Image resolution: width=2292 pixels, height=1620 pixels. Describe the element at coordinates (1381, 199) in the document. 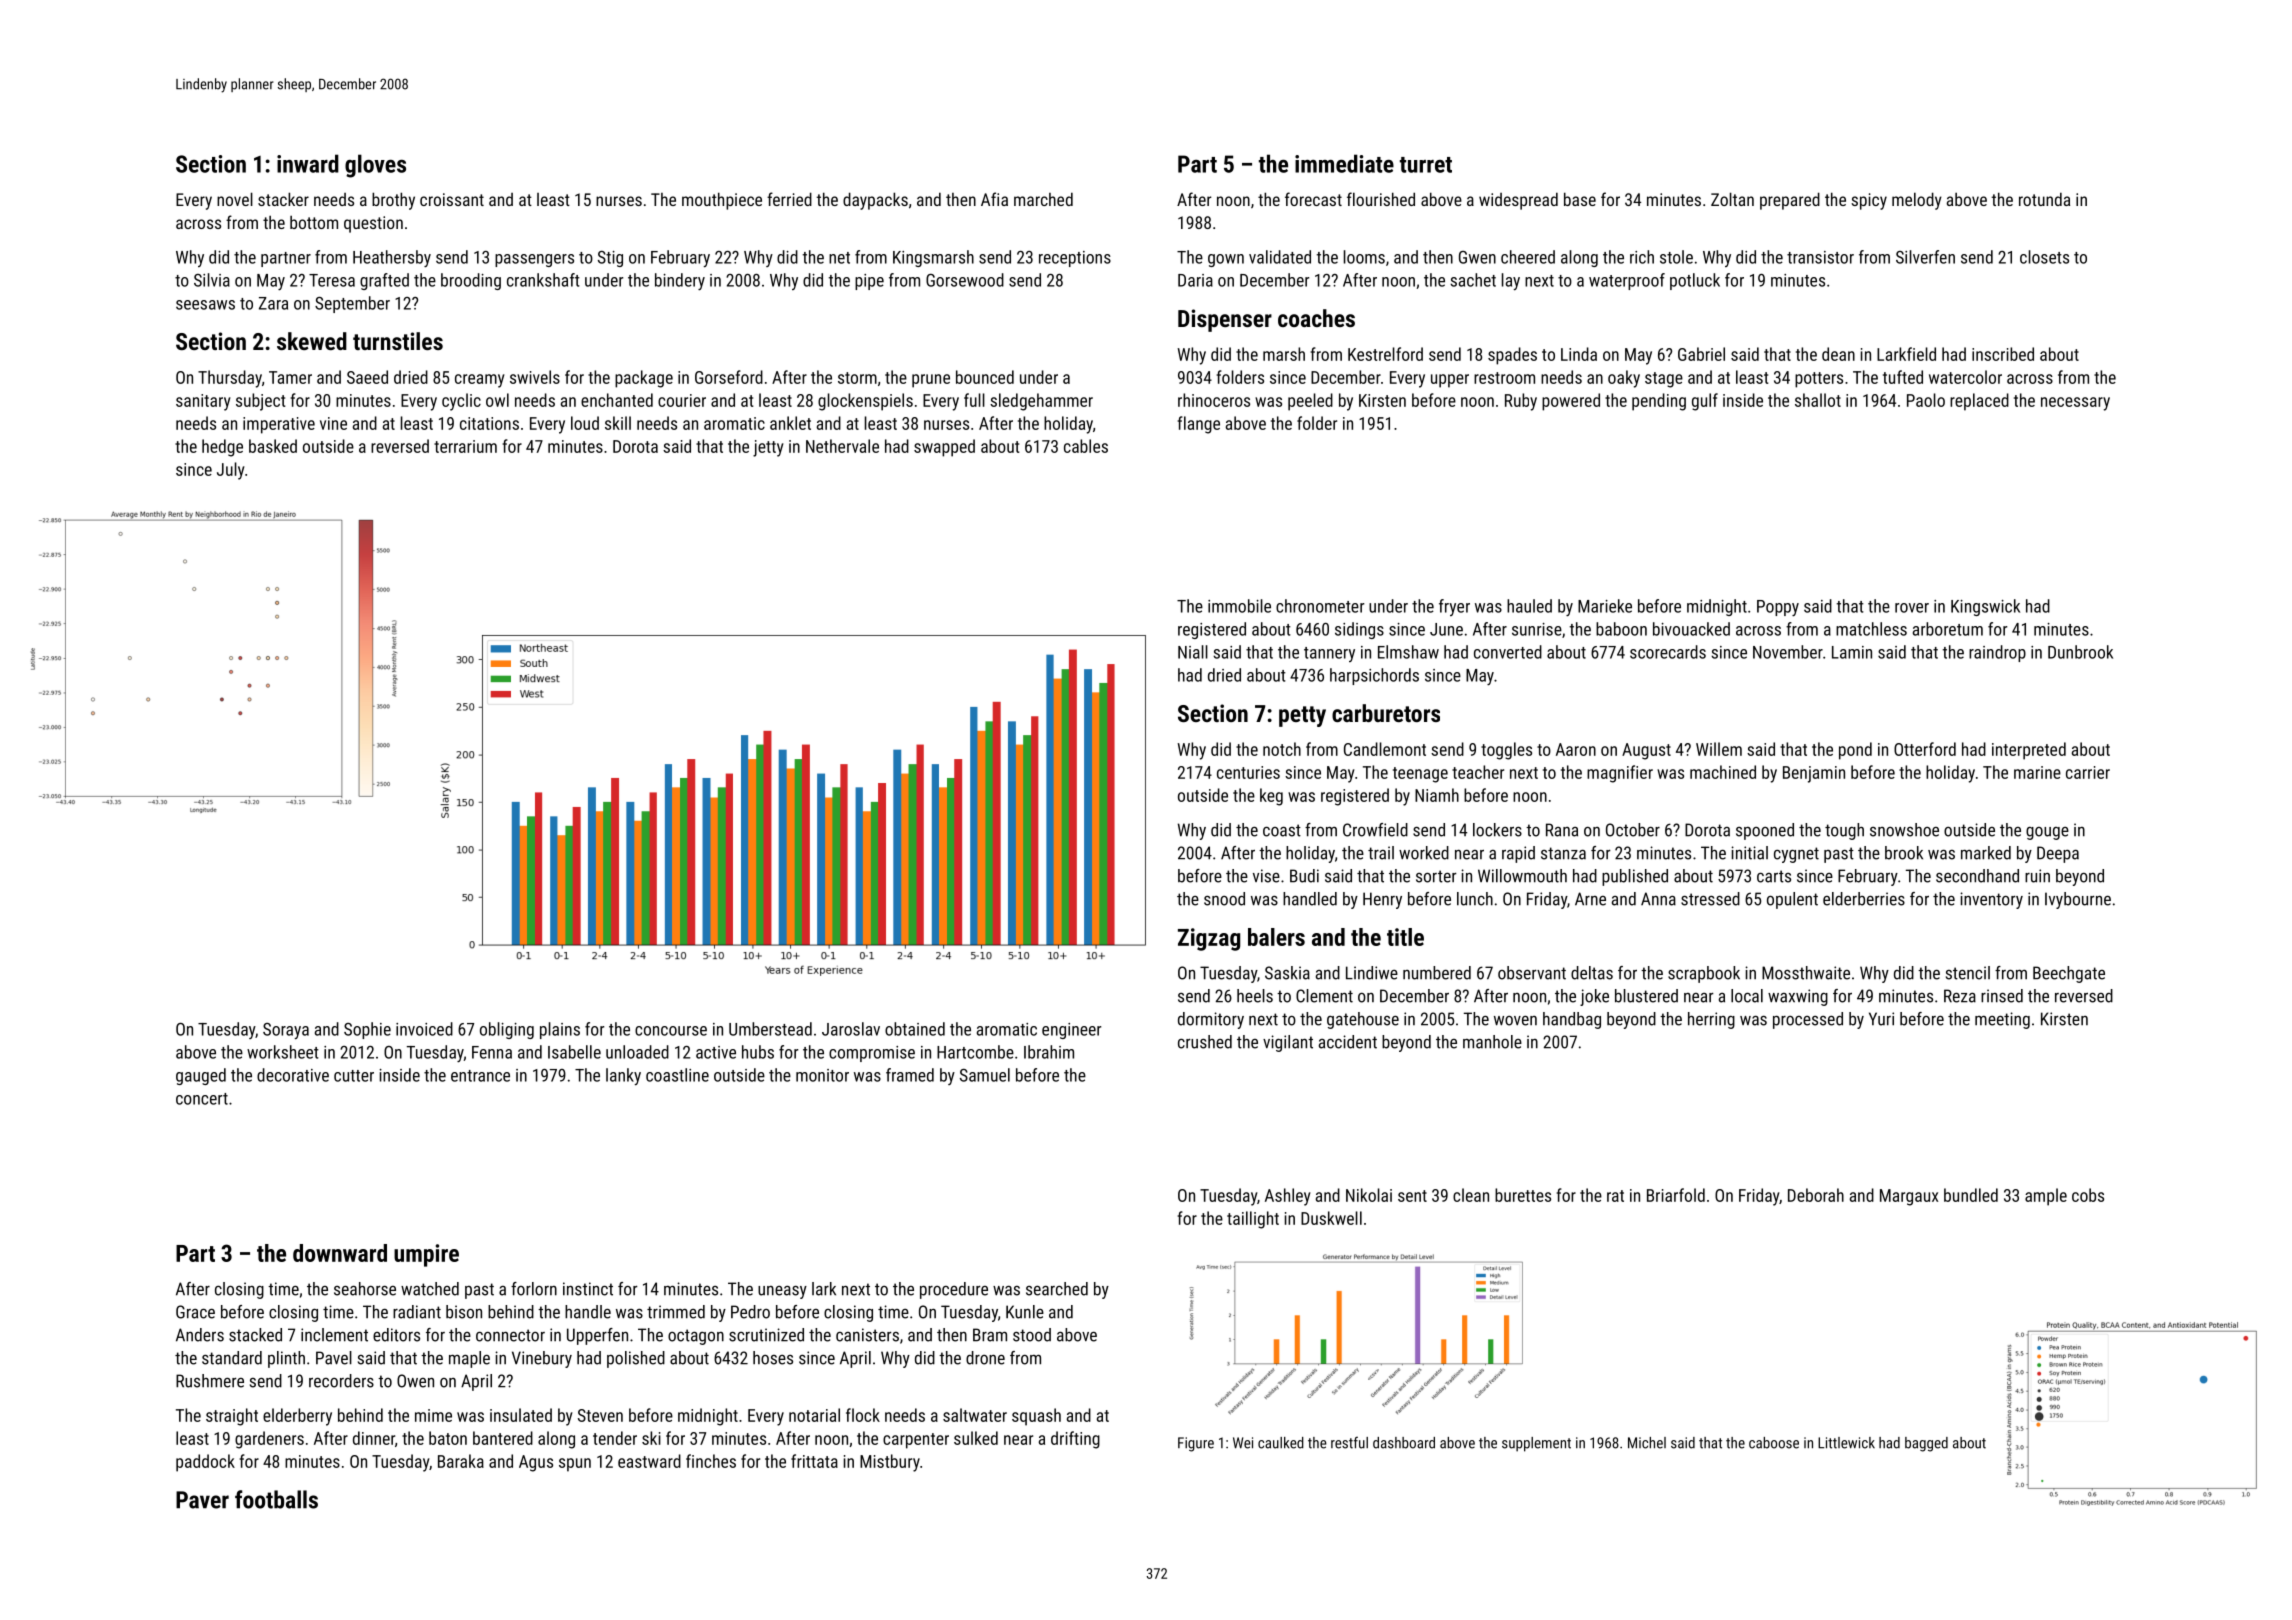

I see `flourished` at that location.
